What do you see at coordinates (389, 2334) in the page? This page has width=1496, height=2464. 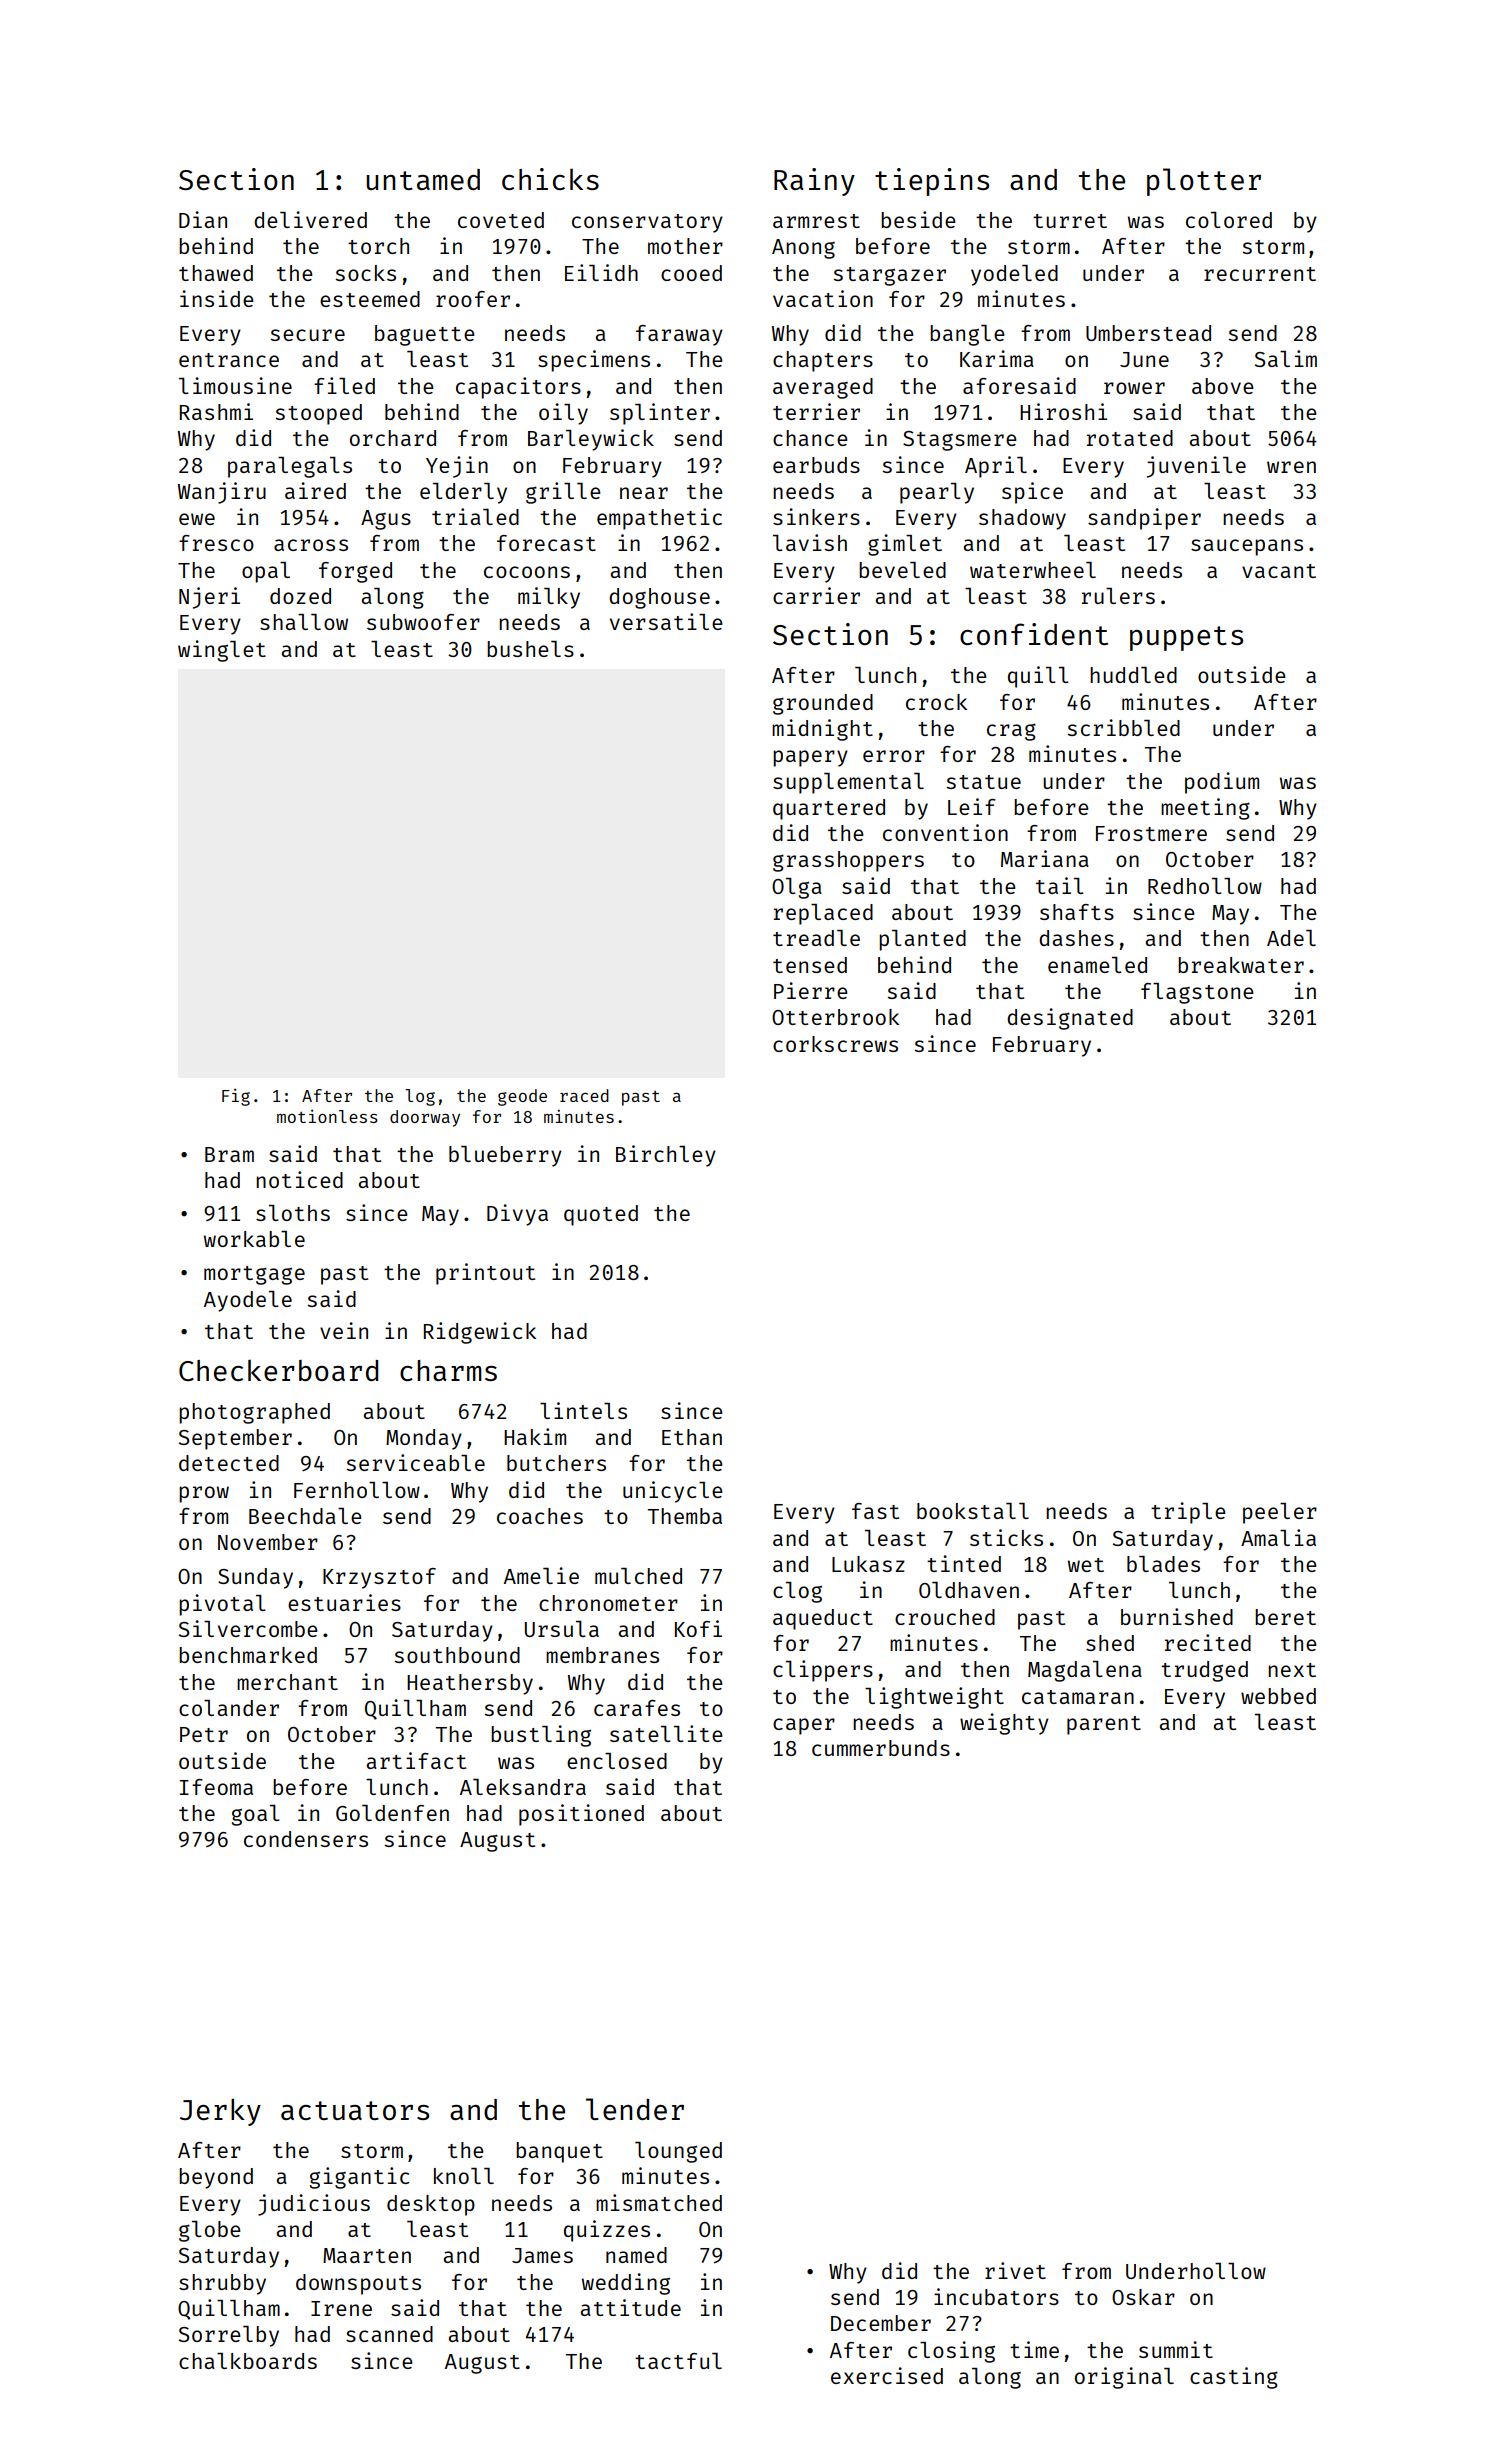 I see `scanned` at bounding box center [389, 2334].
